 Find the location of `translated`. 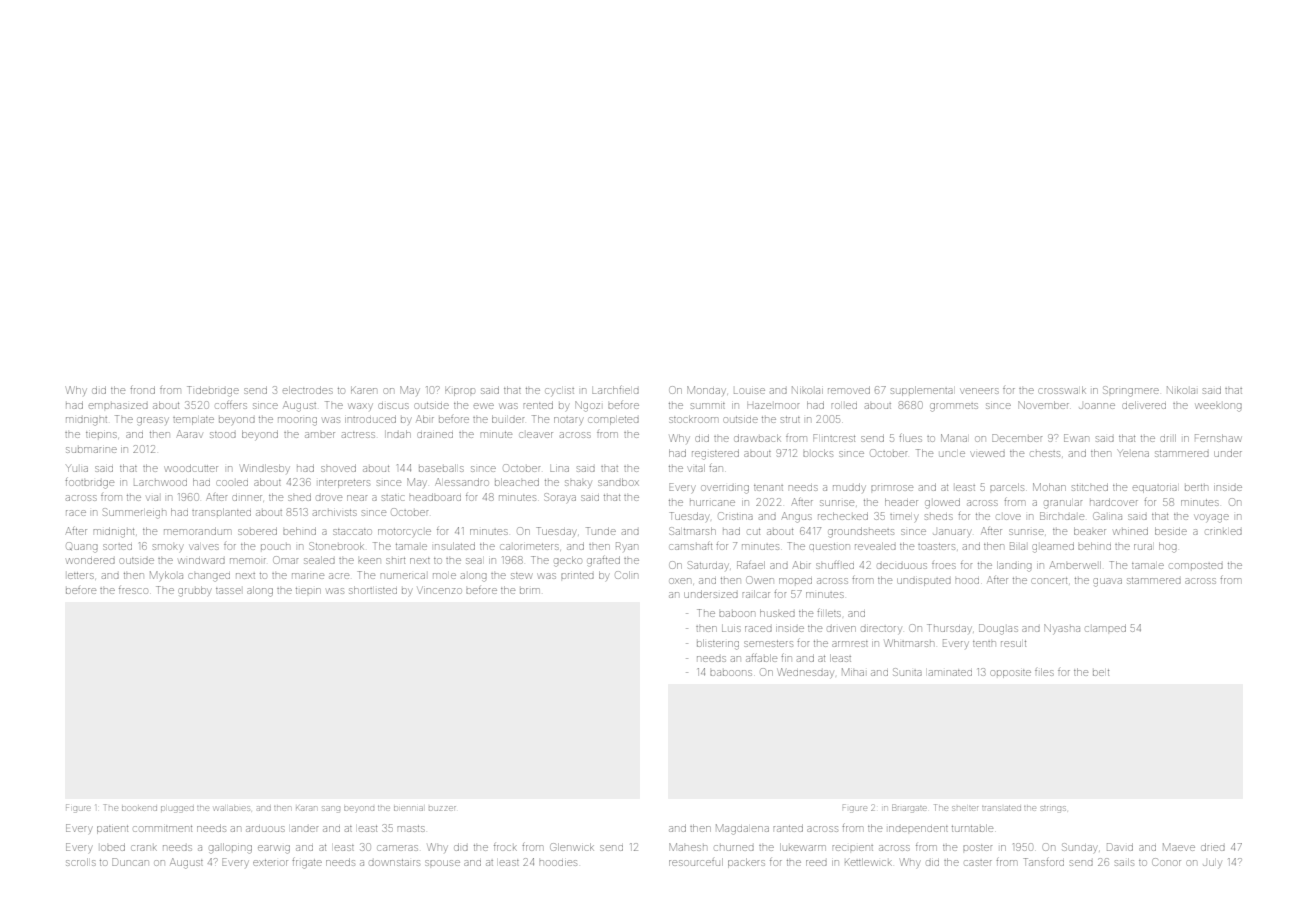

translated is located at coordinates (1001, 808).
